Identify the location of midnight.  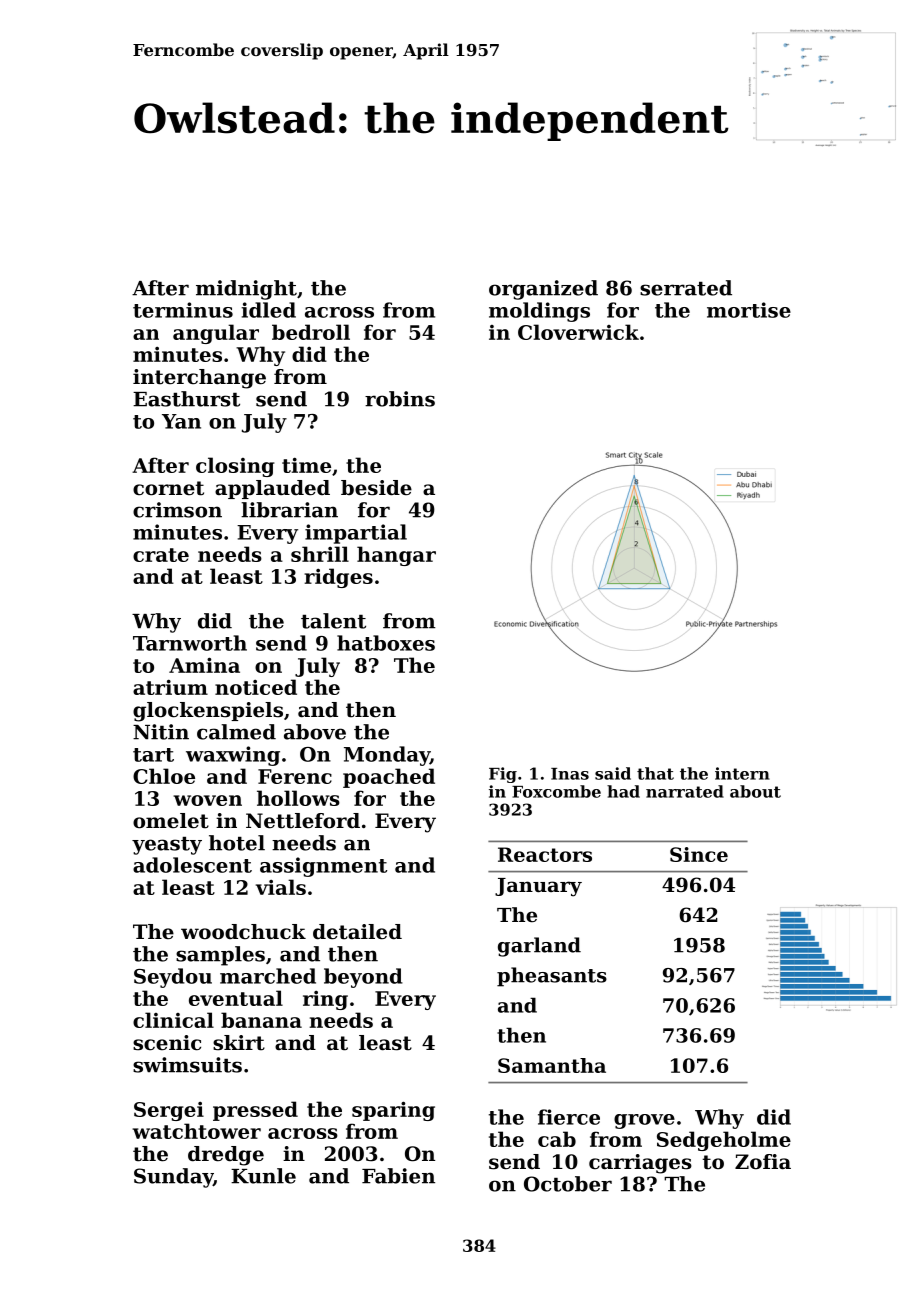
(246, 290).
